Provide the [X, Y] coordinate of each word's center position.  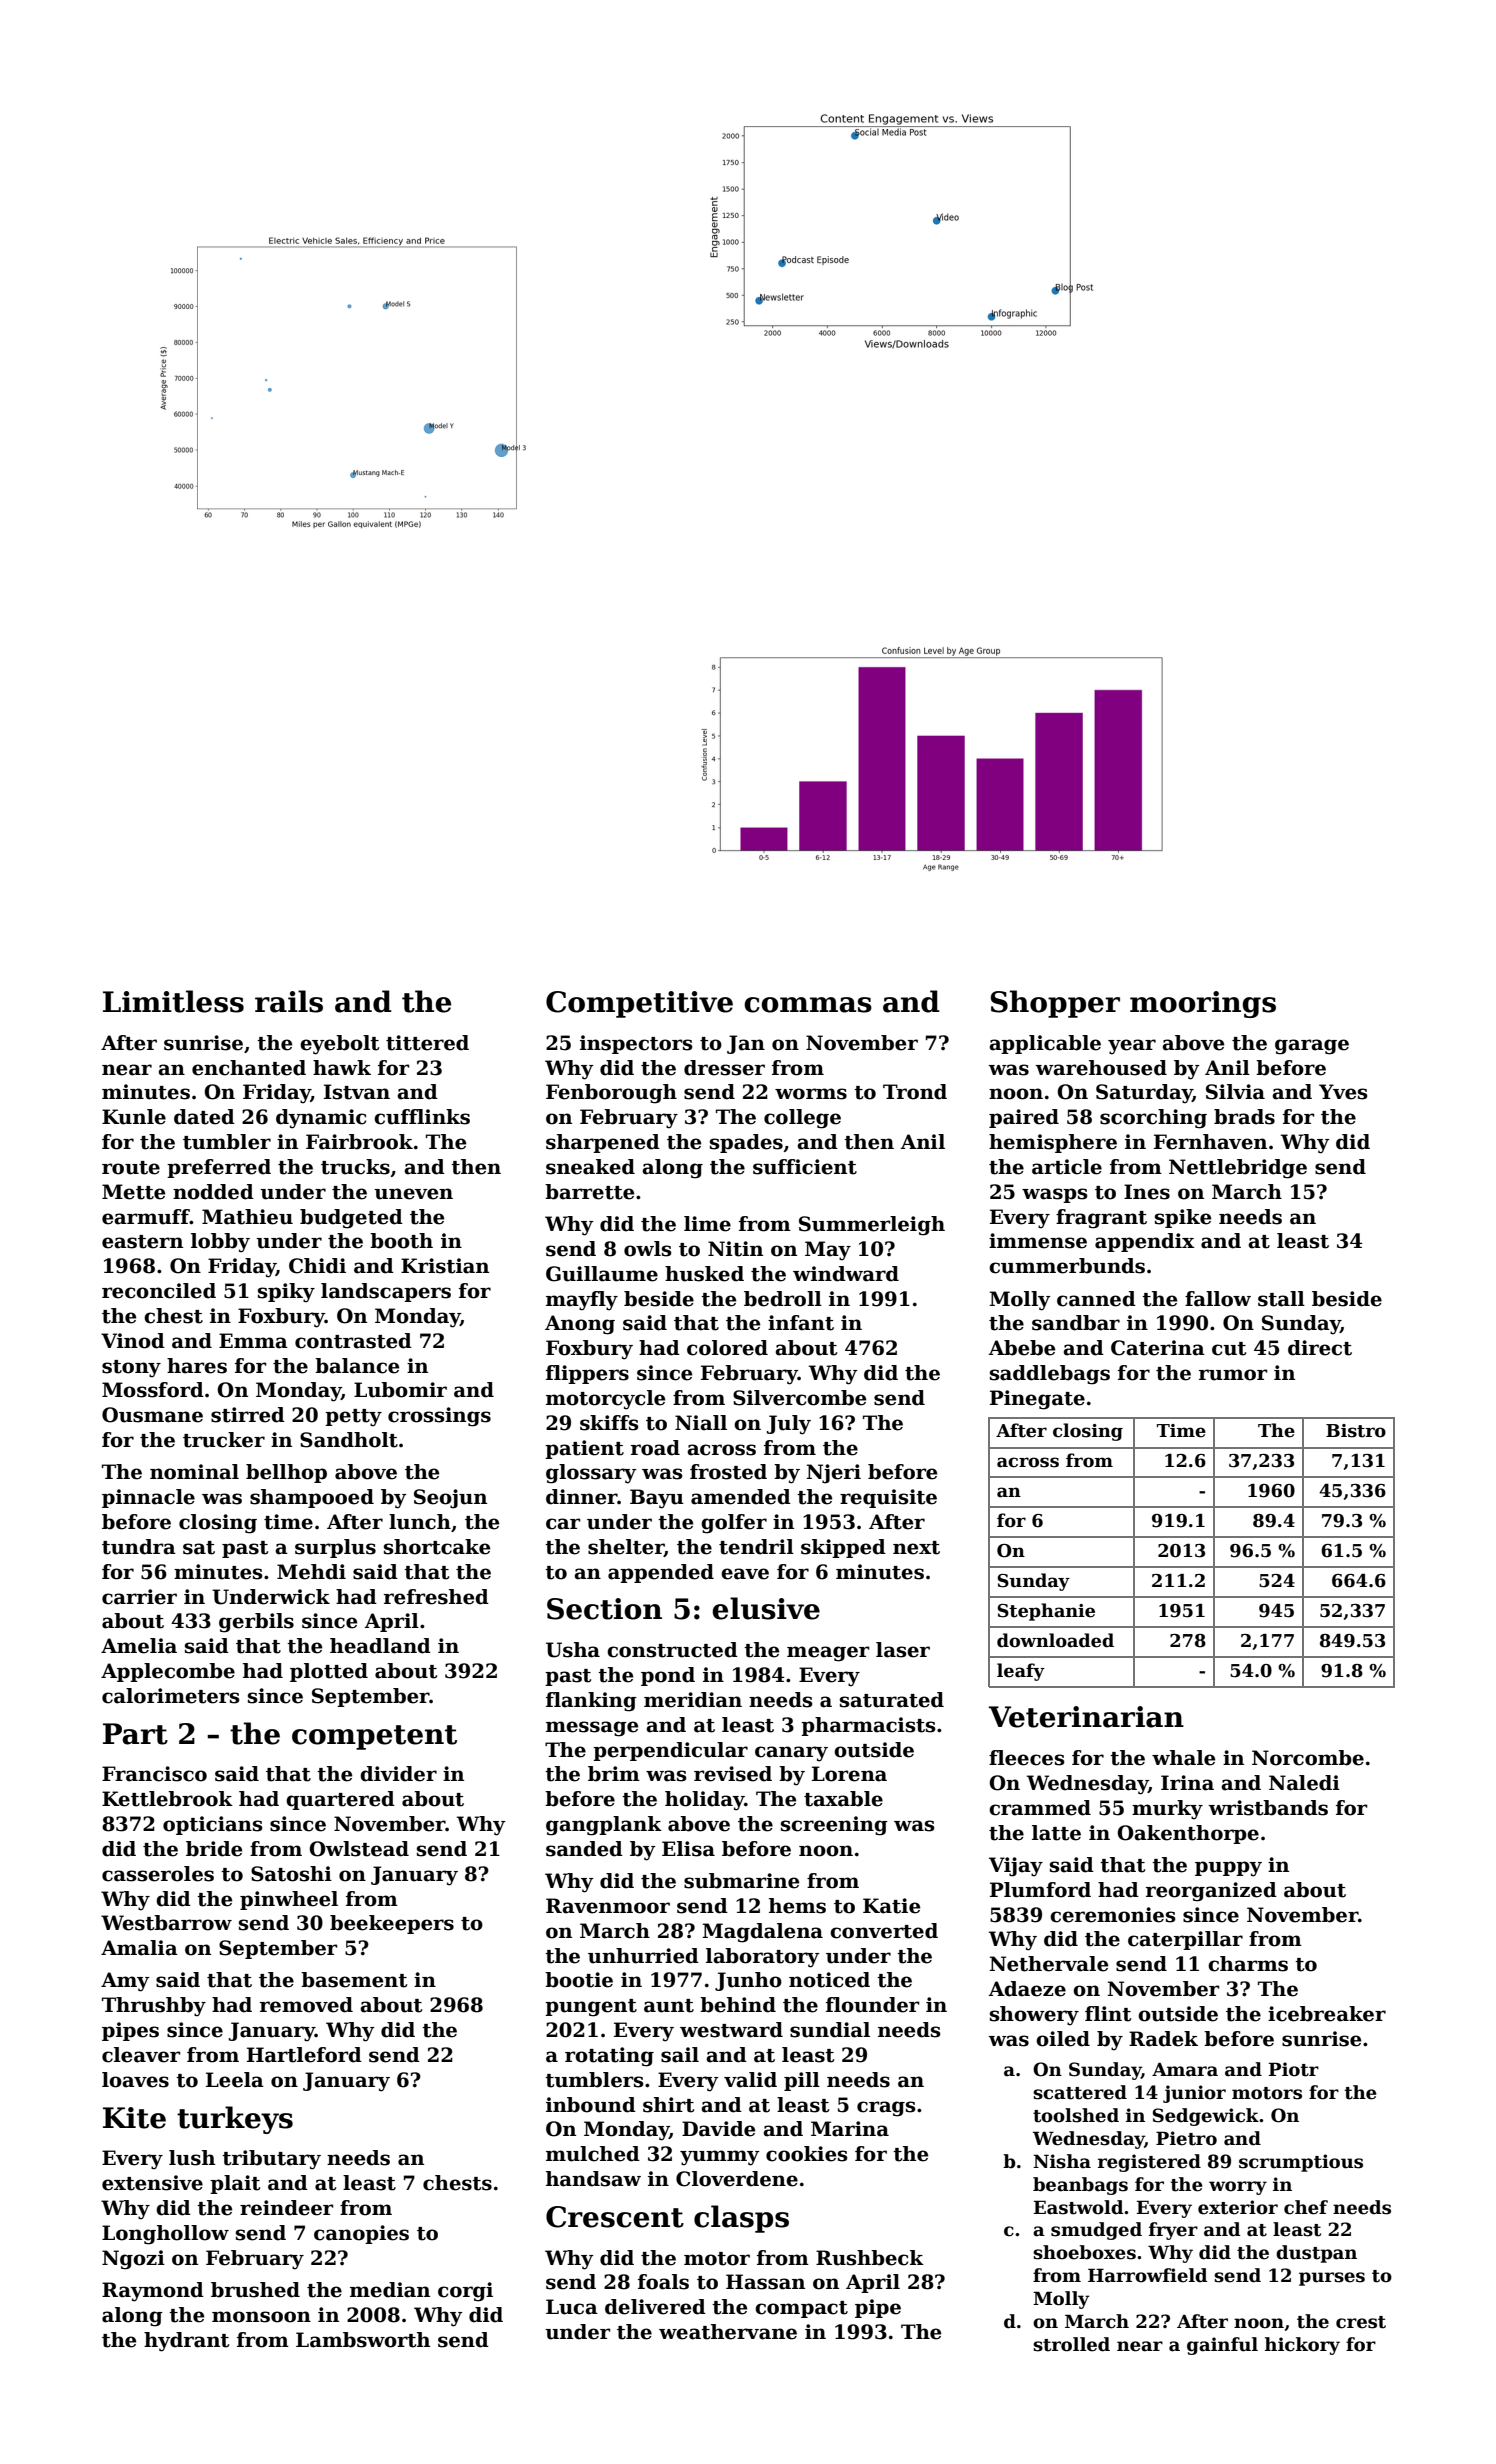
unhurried [643, 1956]
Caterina [1158, 1348]
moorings [1203, 1004]
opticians [213, 1825]
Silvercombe [799, 1398]
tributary [271, 2160]
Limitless [173, 1001]
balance [357, 1366]
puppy [1228, 1869]
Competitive [639, 1004]
